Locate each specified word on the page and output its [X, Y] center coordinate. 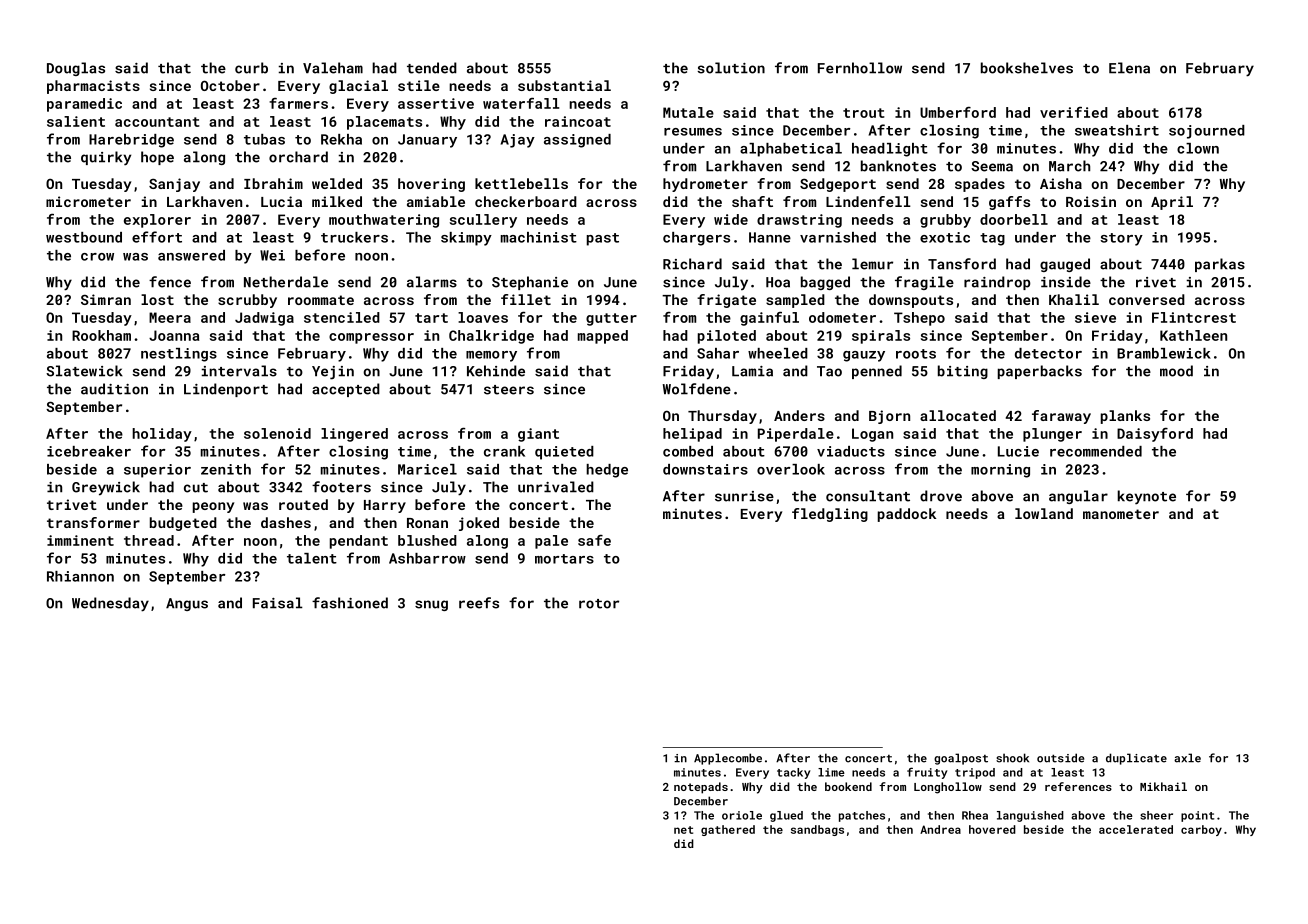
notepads [701, 788]
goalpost [961, 759]
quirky [106, 158]
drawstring [799, 221]
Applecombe [728, 759]
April [1172, 203]
